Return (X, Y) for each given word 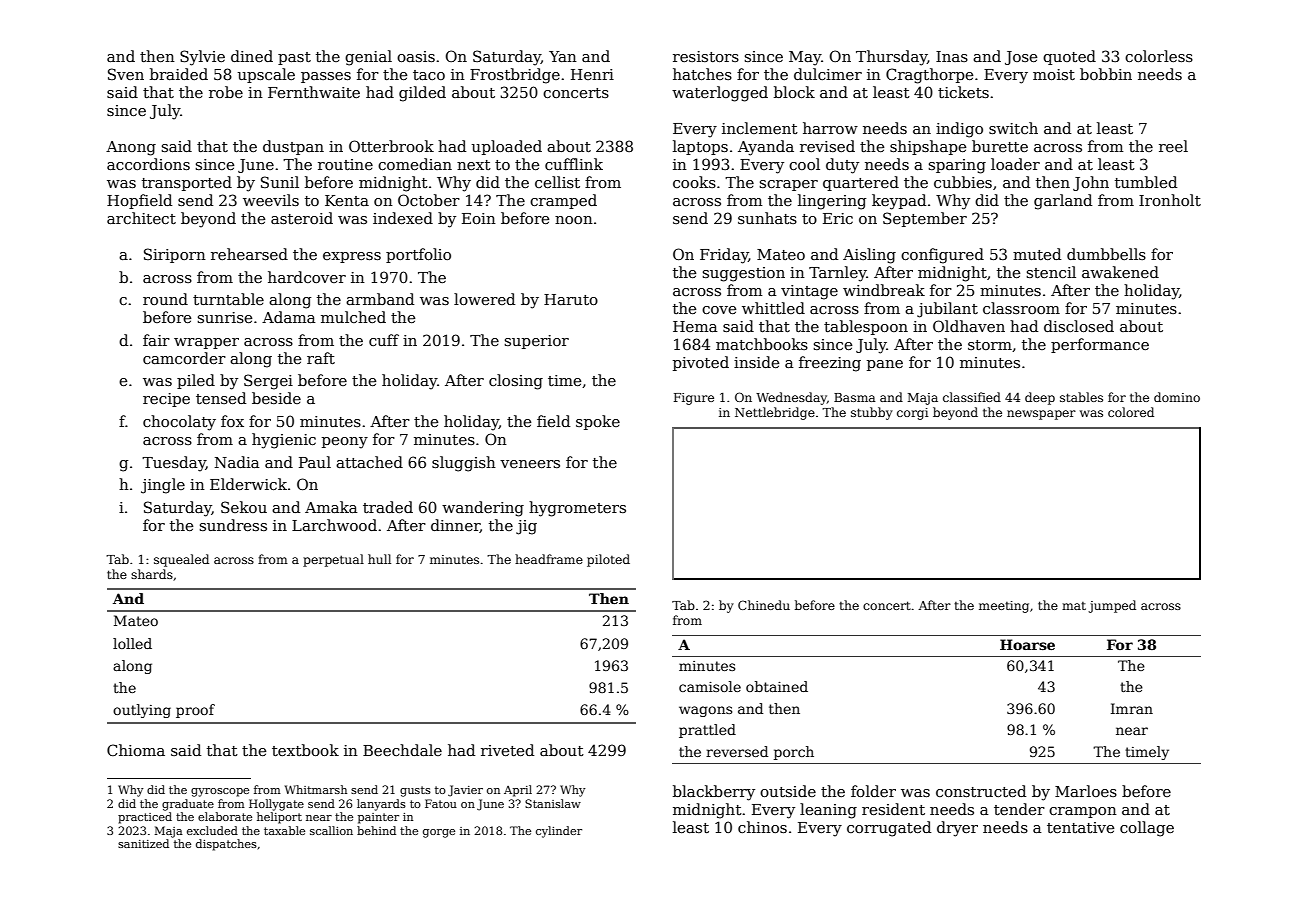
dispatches (226, 845)
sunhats (767, 218)
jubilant (947, 310)
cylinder (559, 832)
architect (141, 218)
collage (1147, 829)
